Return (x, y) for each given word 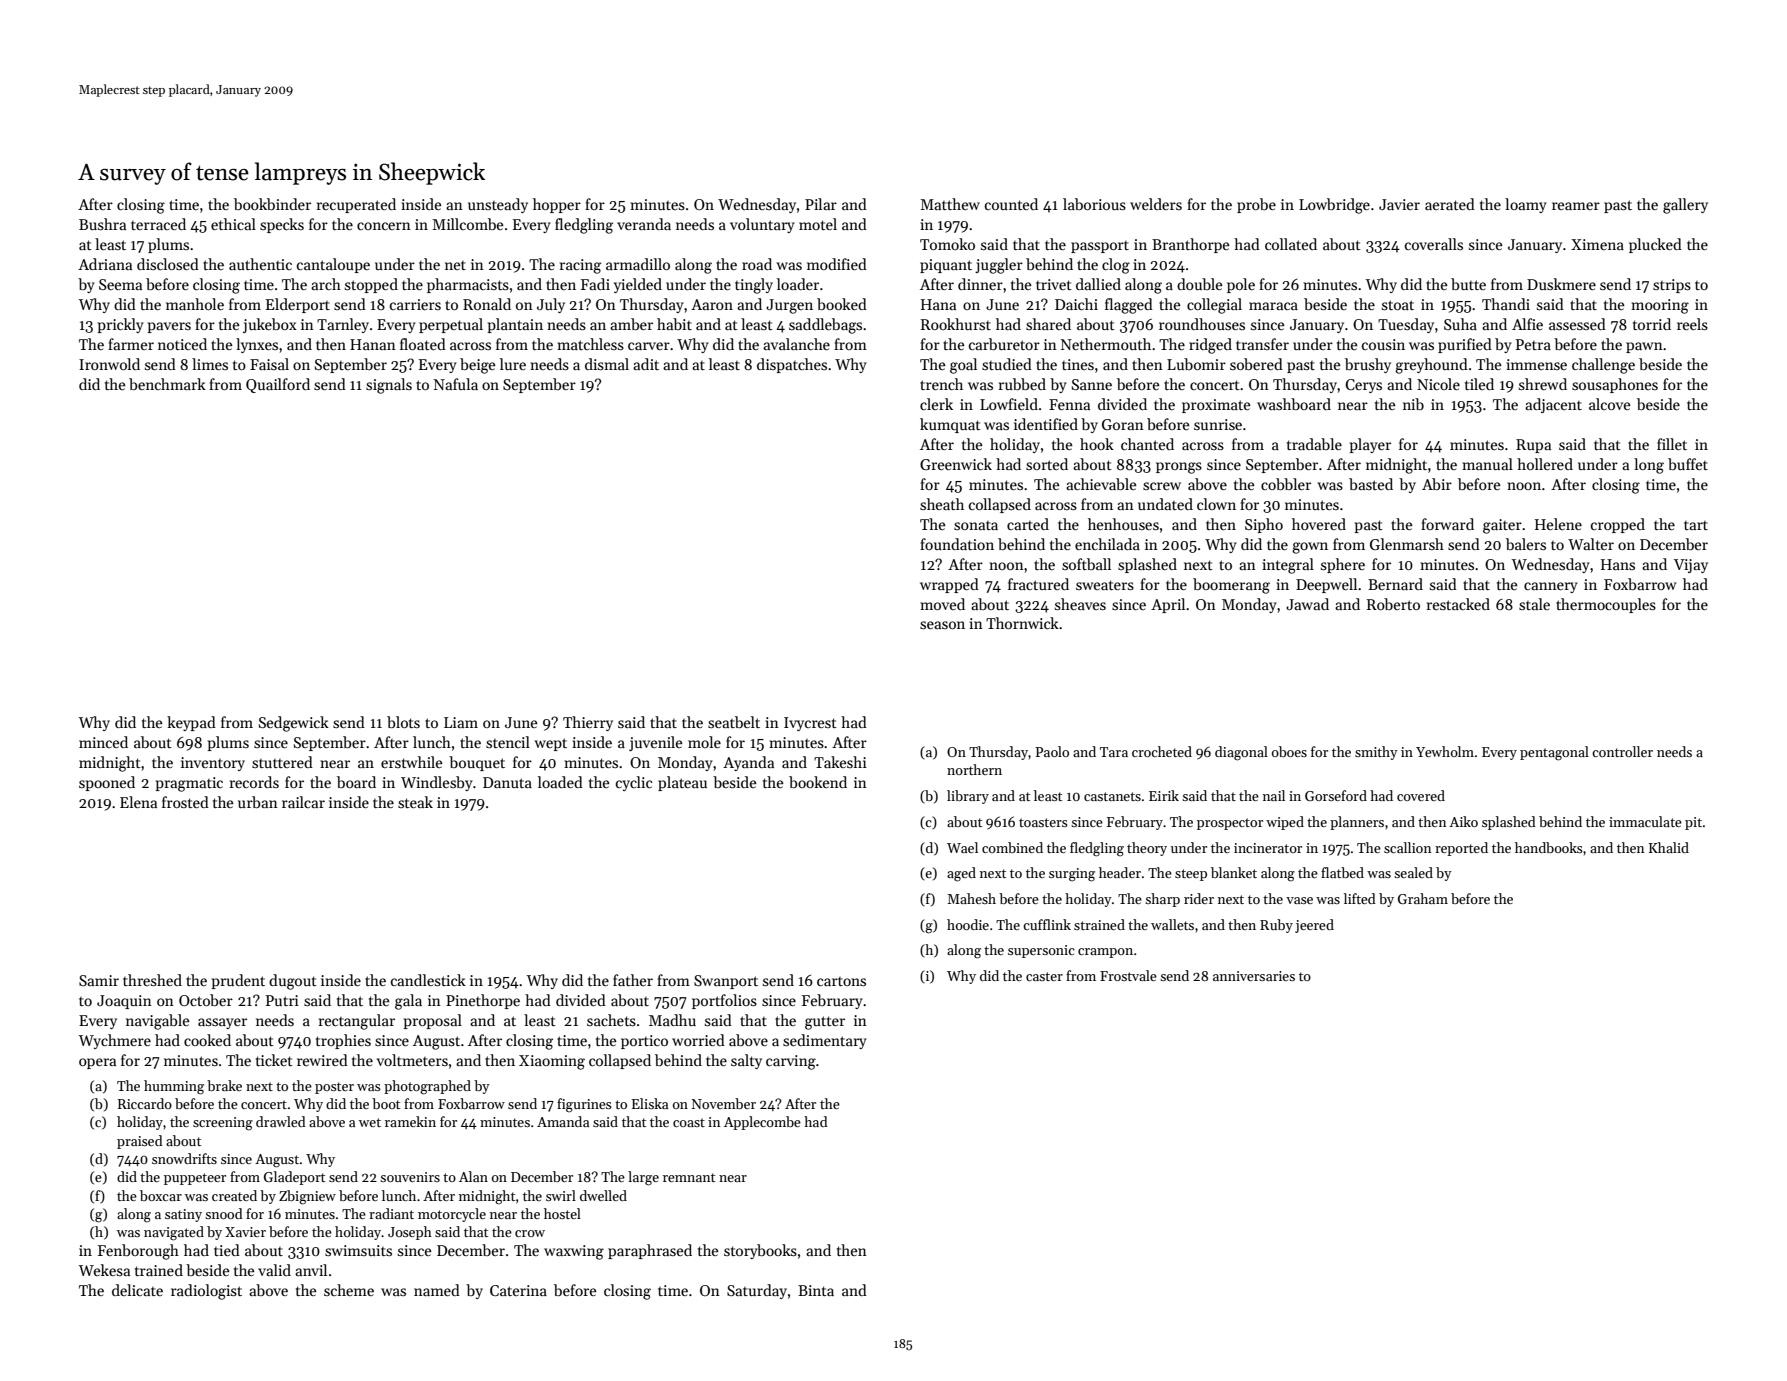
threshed (152, 980)
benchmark (167, 384)
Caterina (518, 1290)
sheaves (1080, 604)
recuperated (356, 205)
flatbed (1342, 872)
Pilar (821, 204)
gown (1310, 548)
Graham (1423, 898)
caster (1044, 976)
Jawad (1307, 604)
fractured (1038, 584)
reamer (1576, 206)
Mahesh (971, 898)
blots (403, 722)
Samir (99, 980)
